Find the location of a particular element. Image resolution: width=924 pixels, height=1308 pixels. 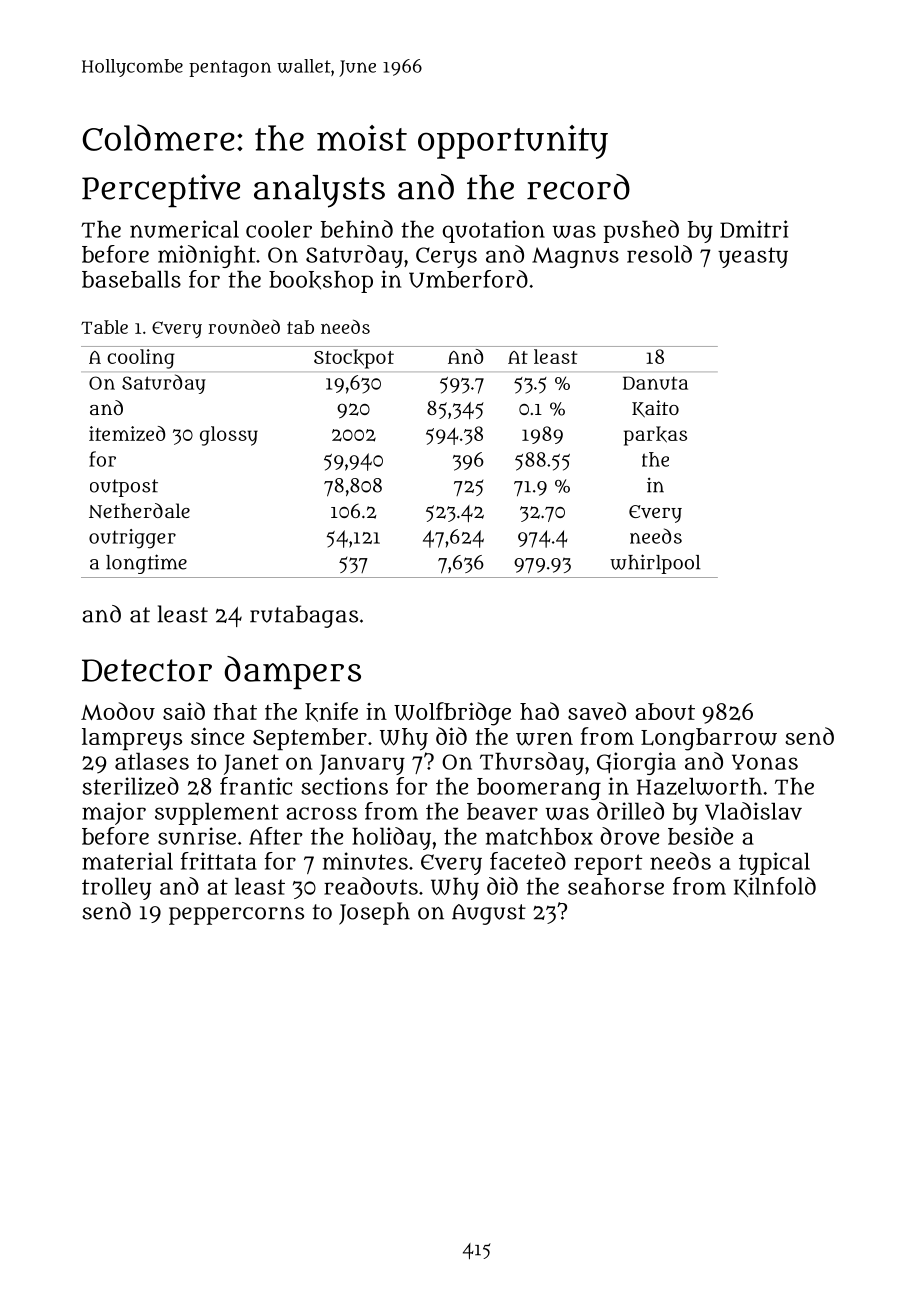

record is located at coordinates (578, 187).
